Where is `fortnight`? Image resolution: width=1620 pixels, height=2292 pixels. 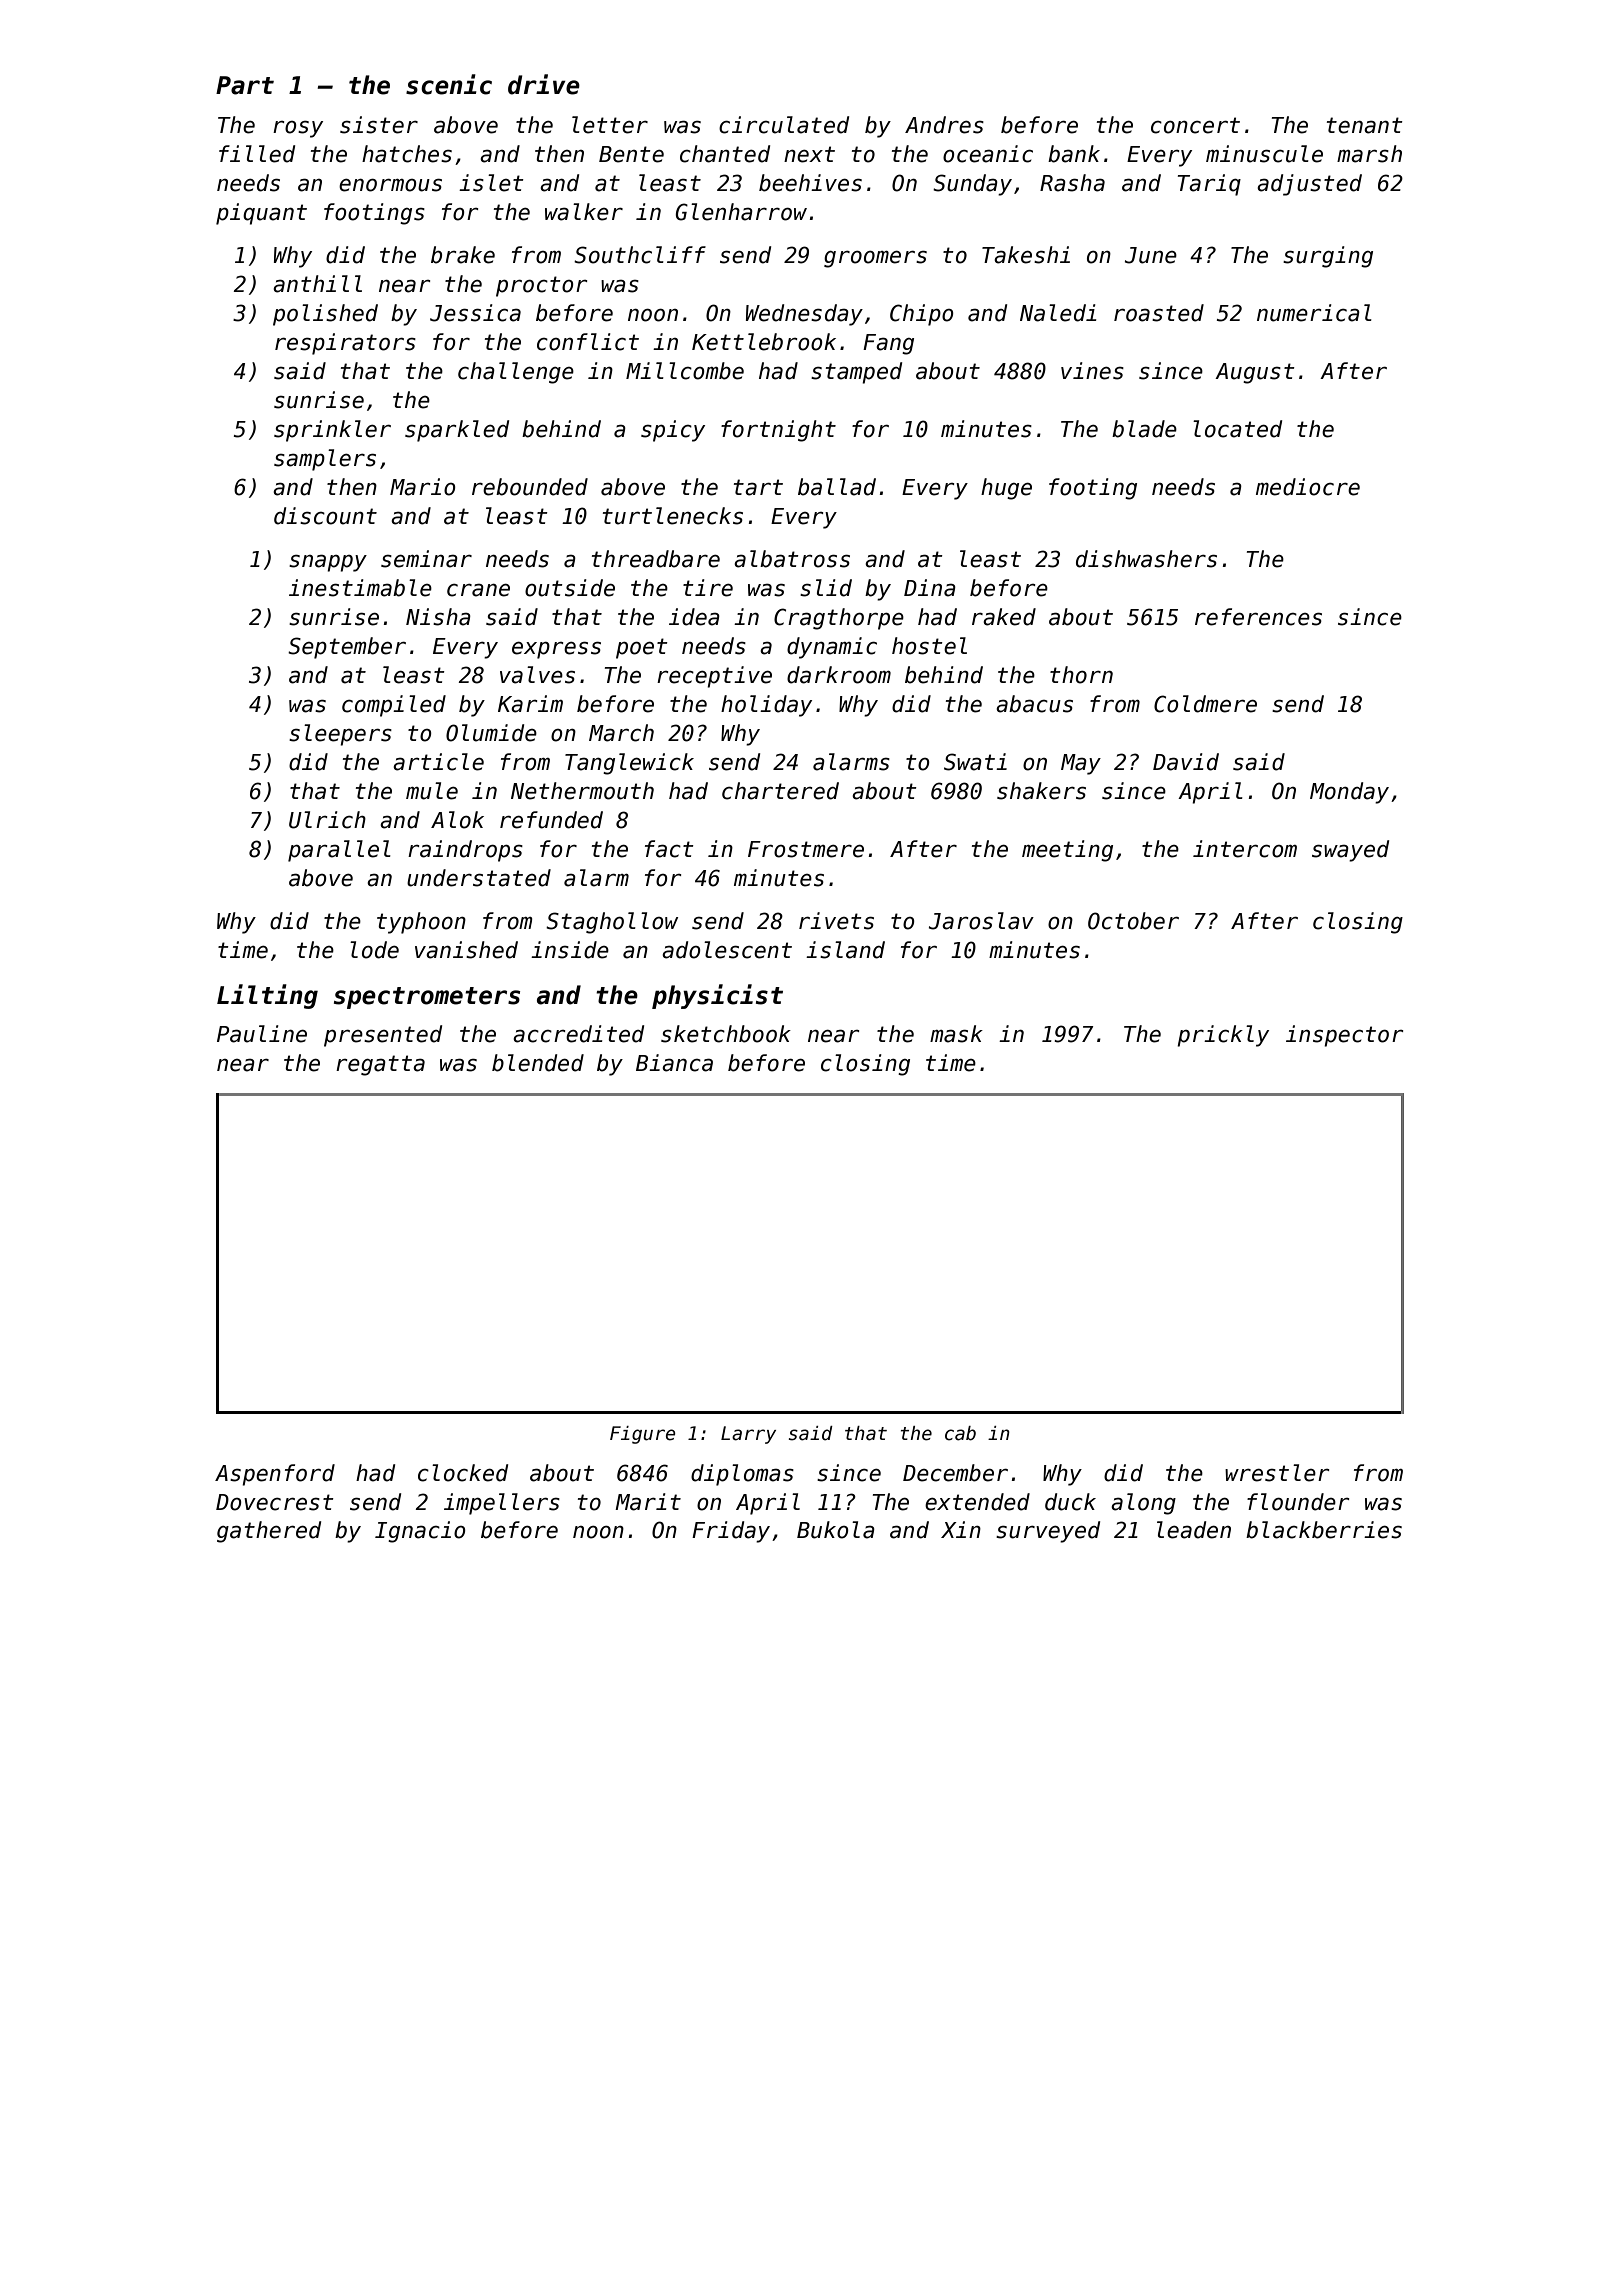
fortnight is located at coordinates (778, 431).
